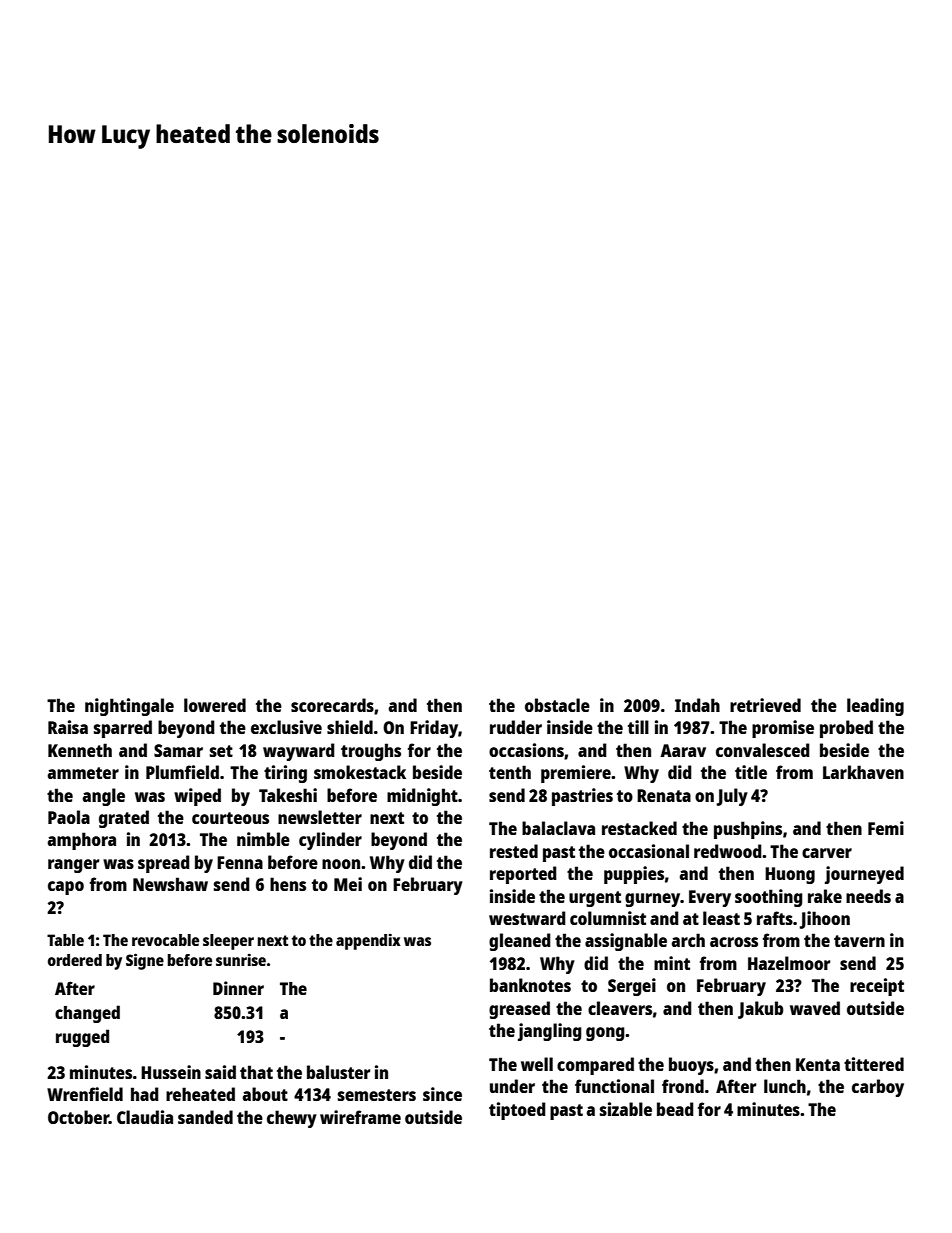 The height and width of the page is (1233, 952). I want to click on Takeshi, so click(288, 795).
